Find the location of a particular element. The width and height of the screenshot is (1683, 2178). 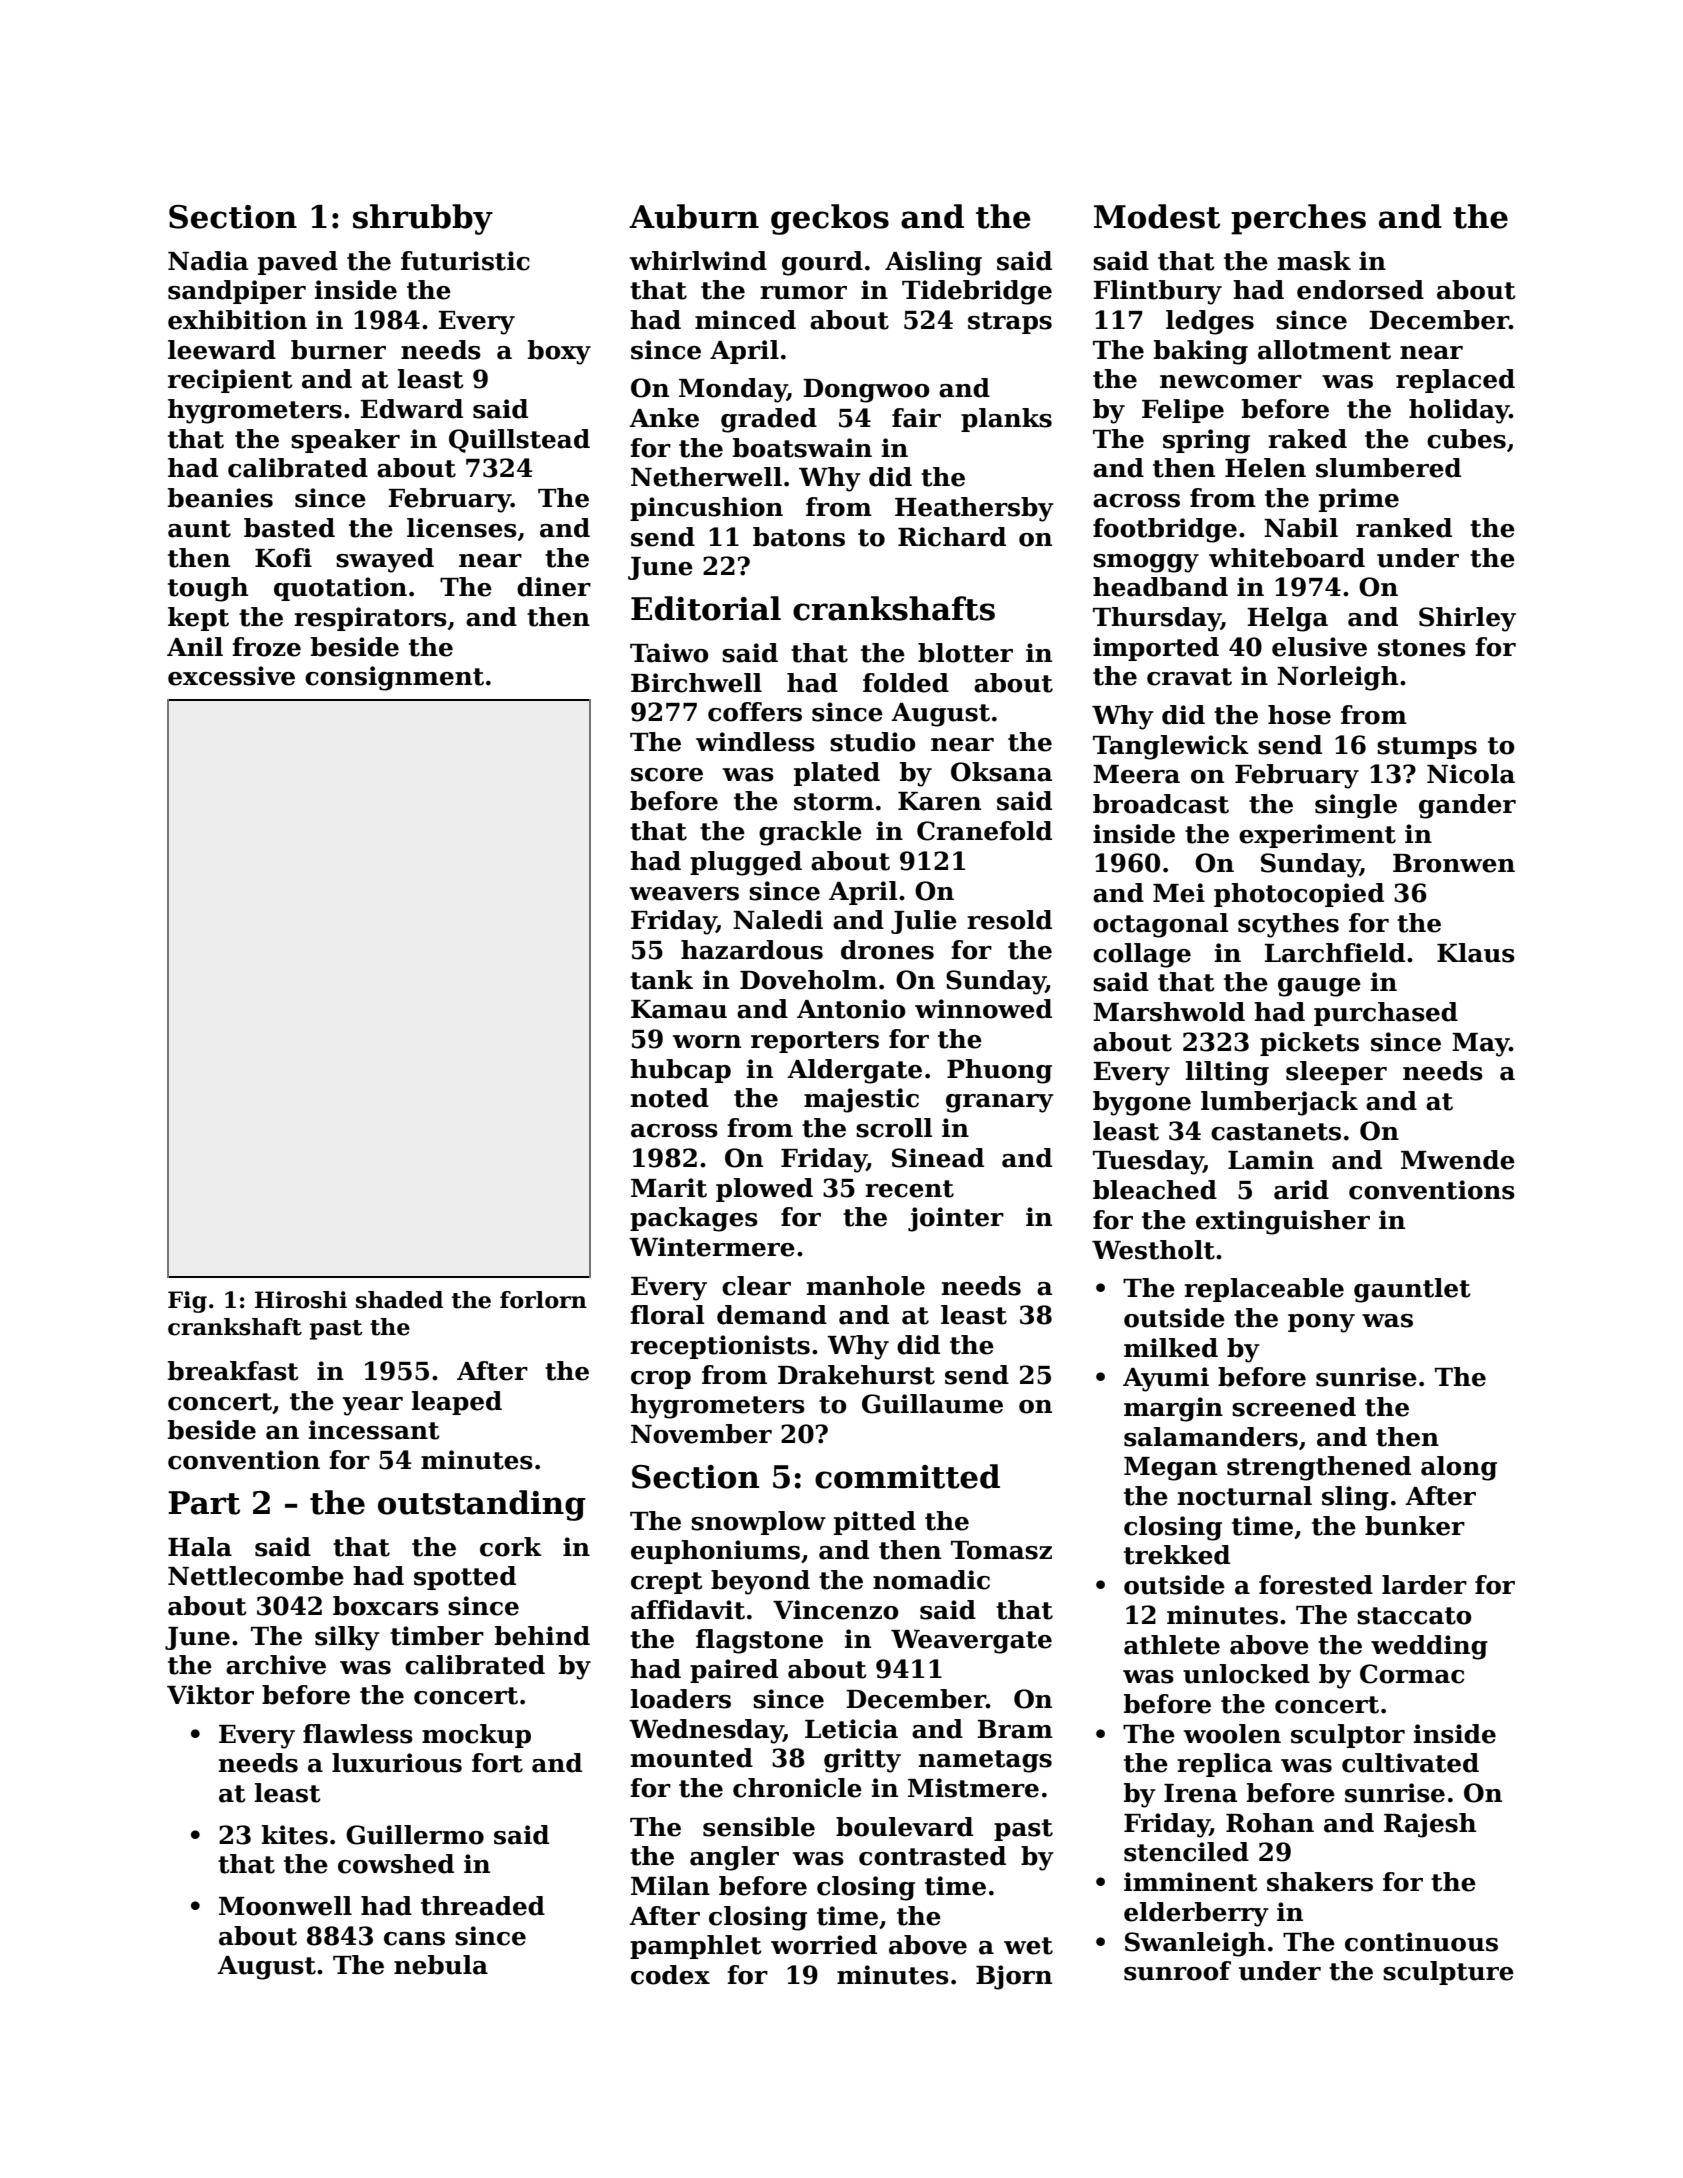

gander is located at coordinates (1467, 806).
